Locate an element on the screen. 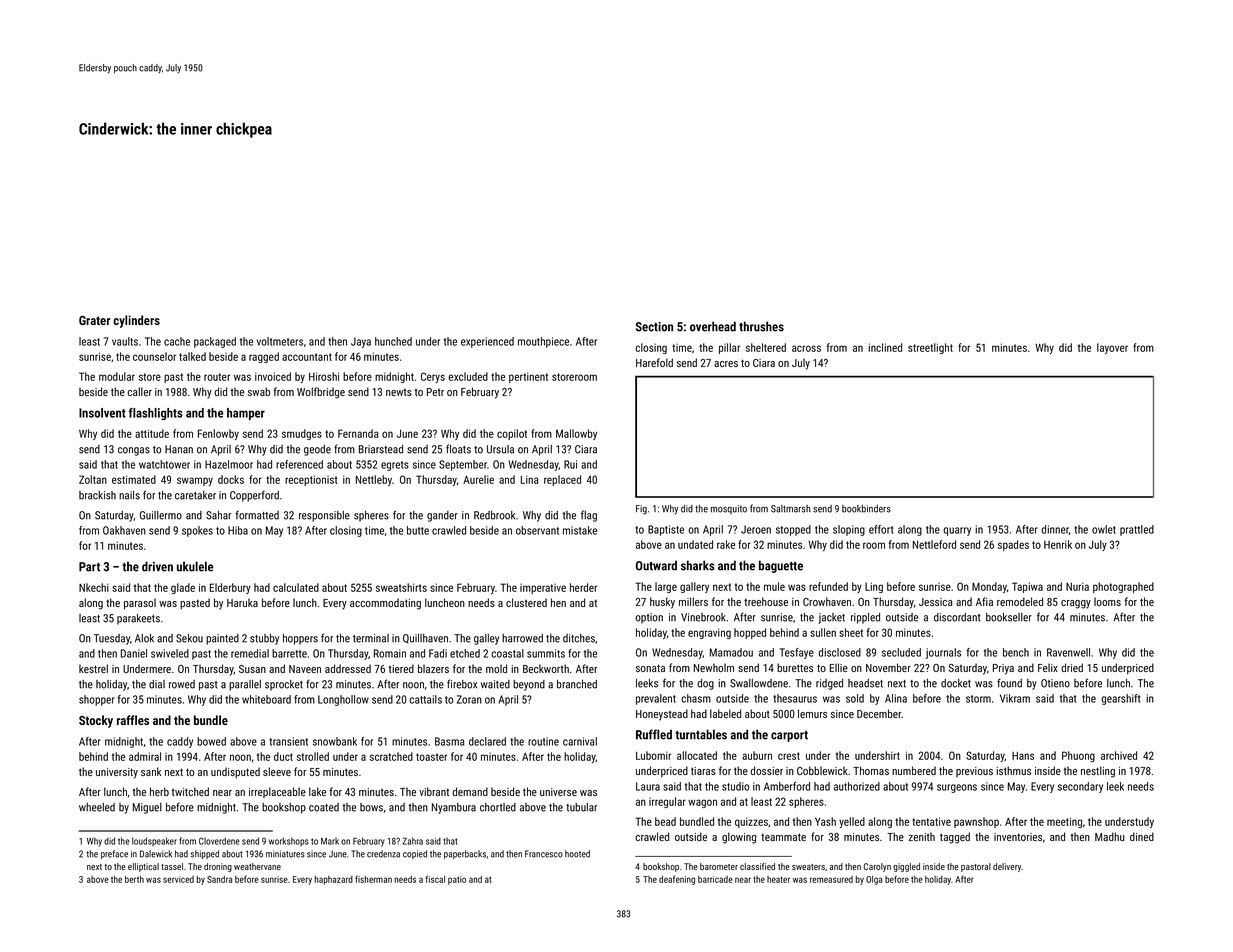  streetlight is located at coordinates (930, 348).
